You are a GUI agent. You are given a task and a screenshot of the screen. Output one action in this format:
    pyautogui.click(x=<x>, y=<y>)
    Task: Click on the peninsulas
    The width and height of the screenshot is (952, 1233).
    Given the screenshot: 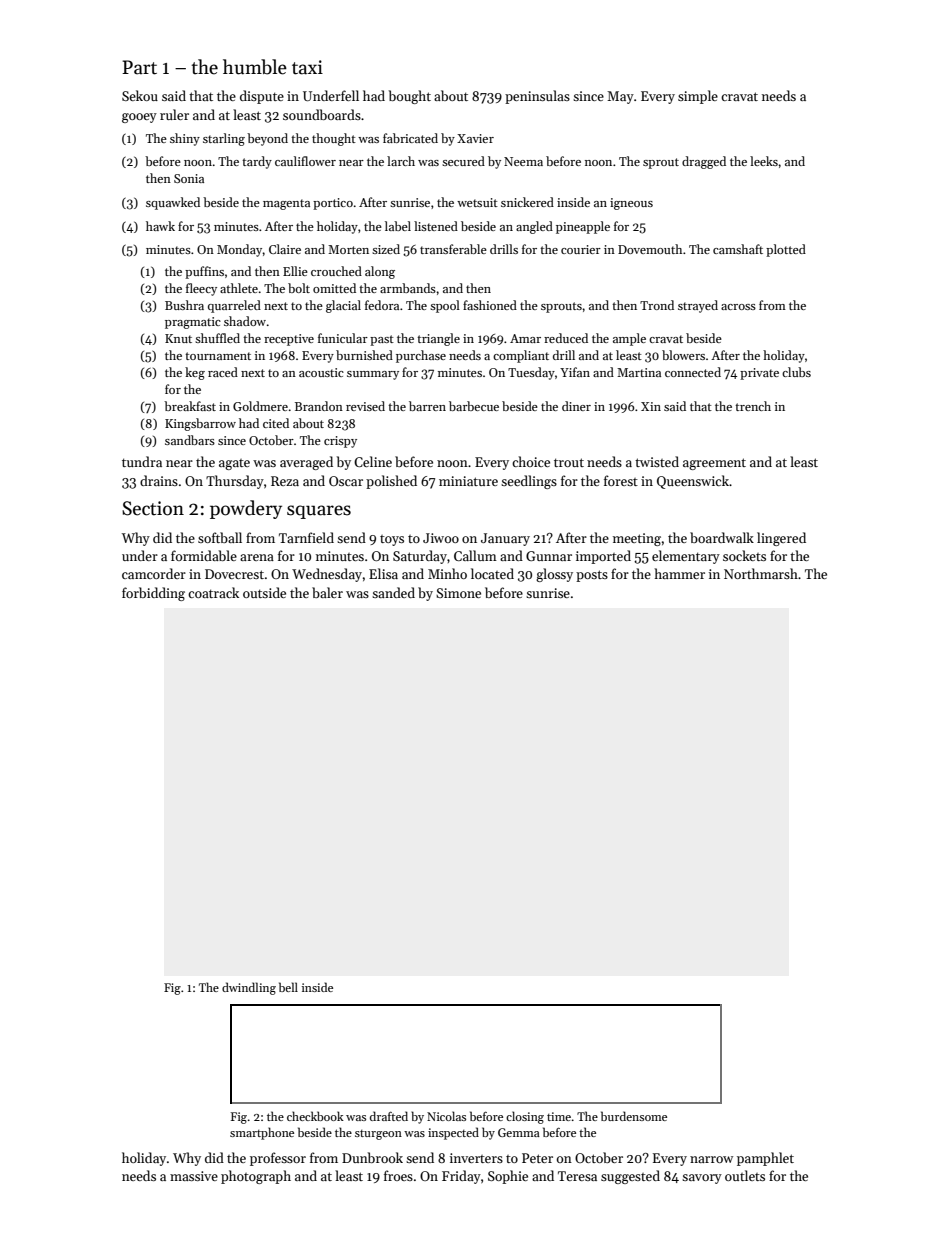 What is the action you would take?
    pyautogui.click(x=537, y=97)
